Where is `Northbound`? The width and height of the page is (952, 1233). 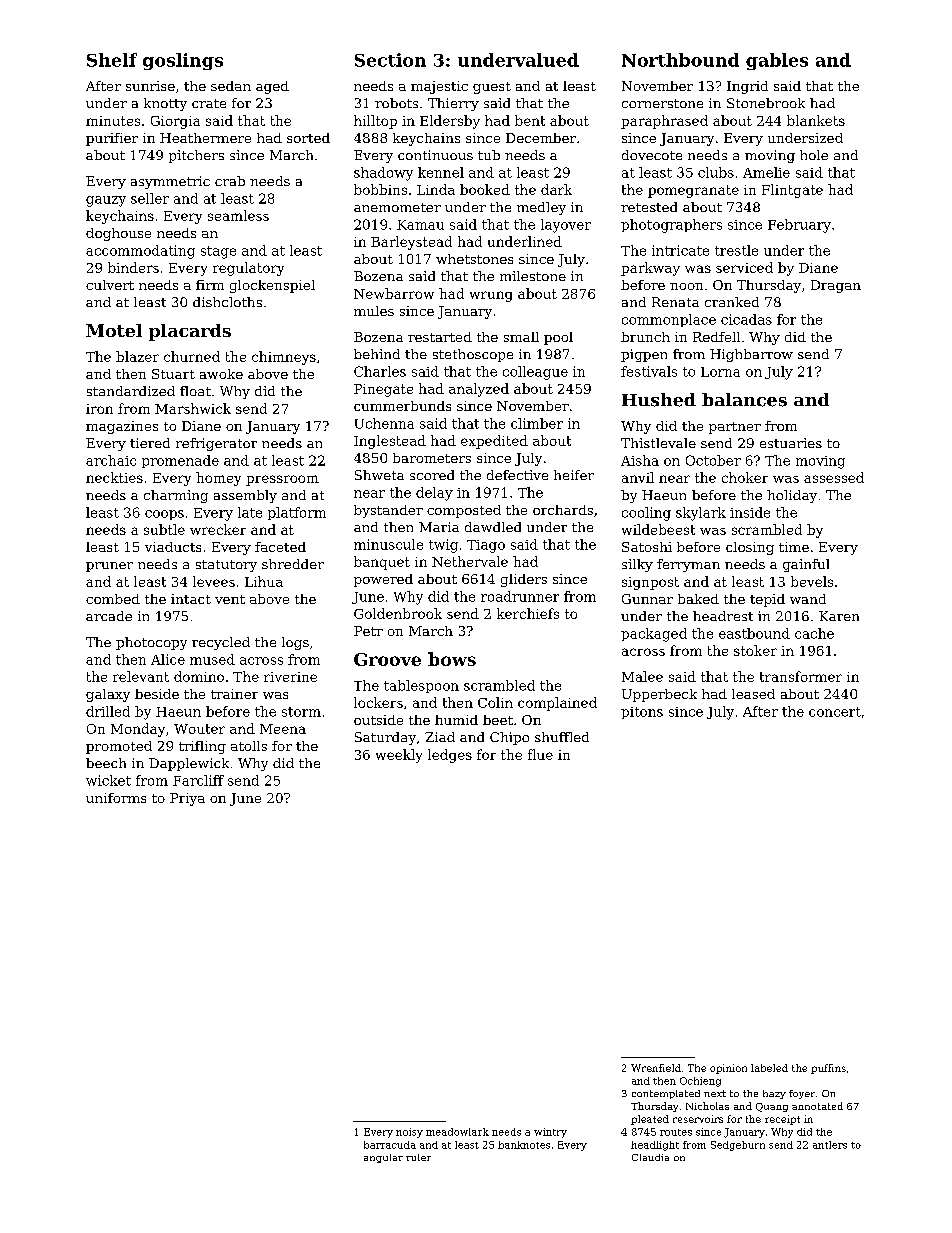 Northbound is located at coordinates (680, 60).
